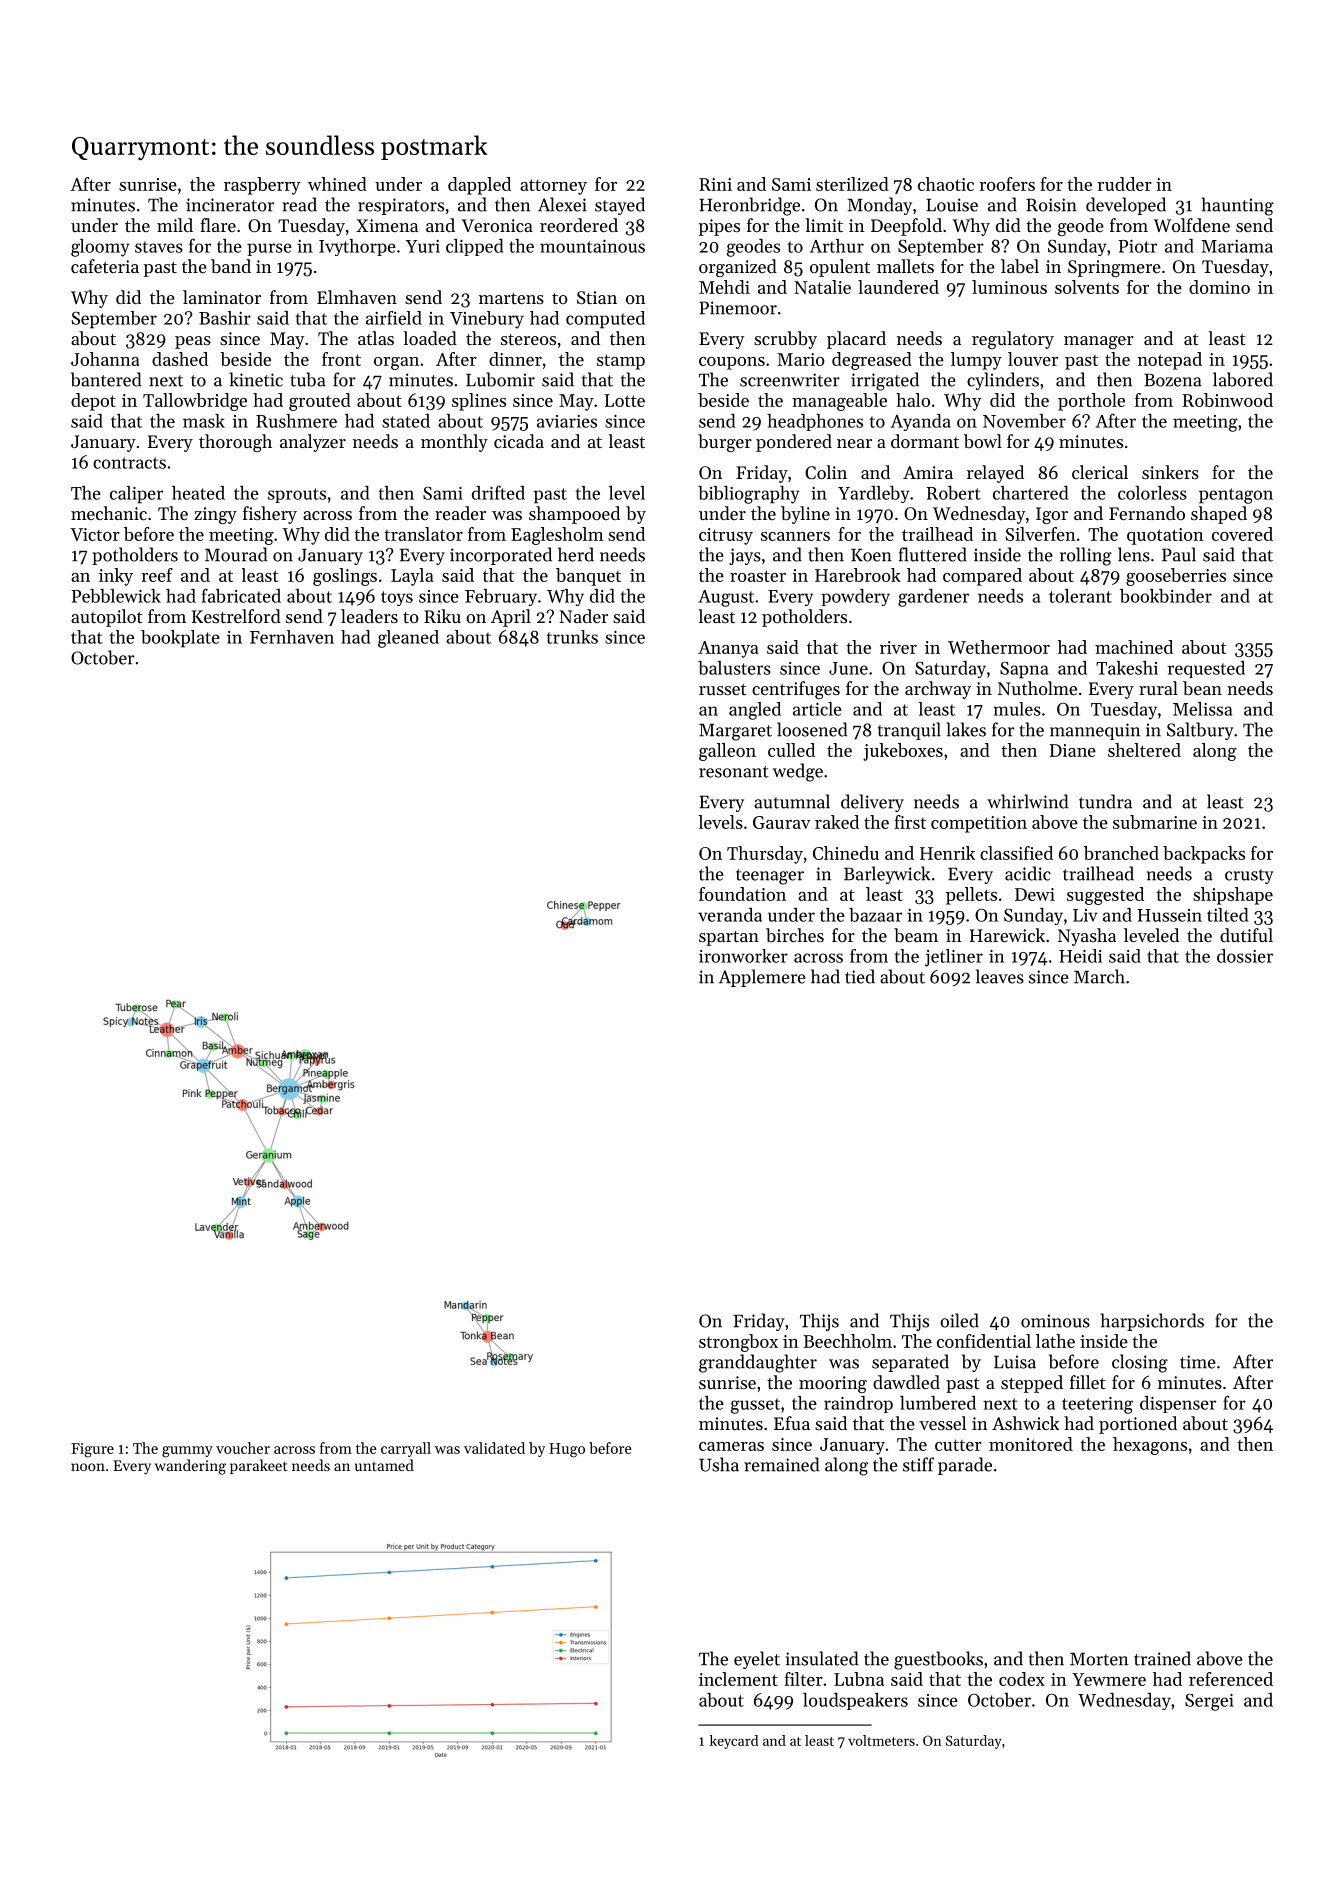 This screenshot has width=1344, height=1900. Describe the element at coordinates (1124, 184) in the screenshot. I see `rudder` at that location.
